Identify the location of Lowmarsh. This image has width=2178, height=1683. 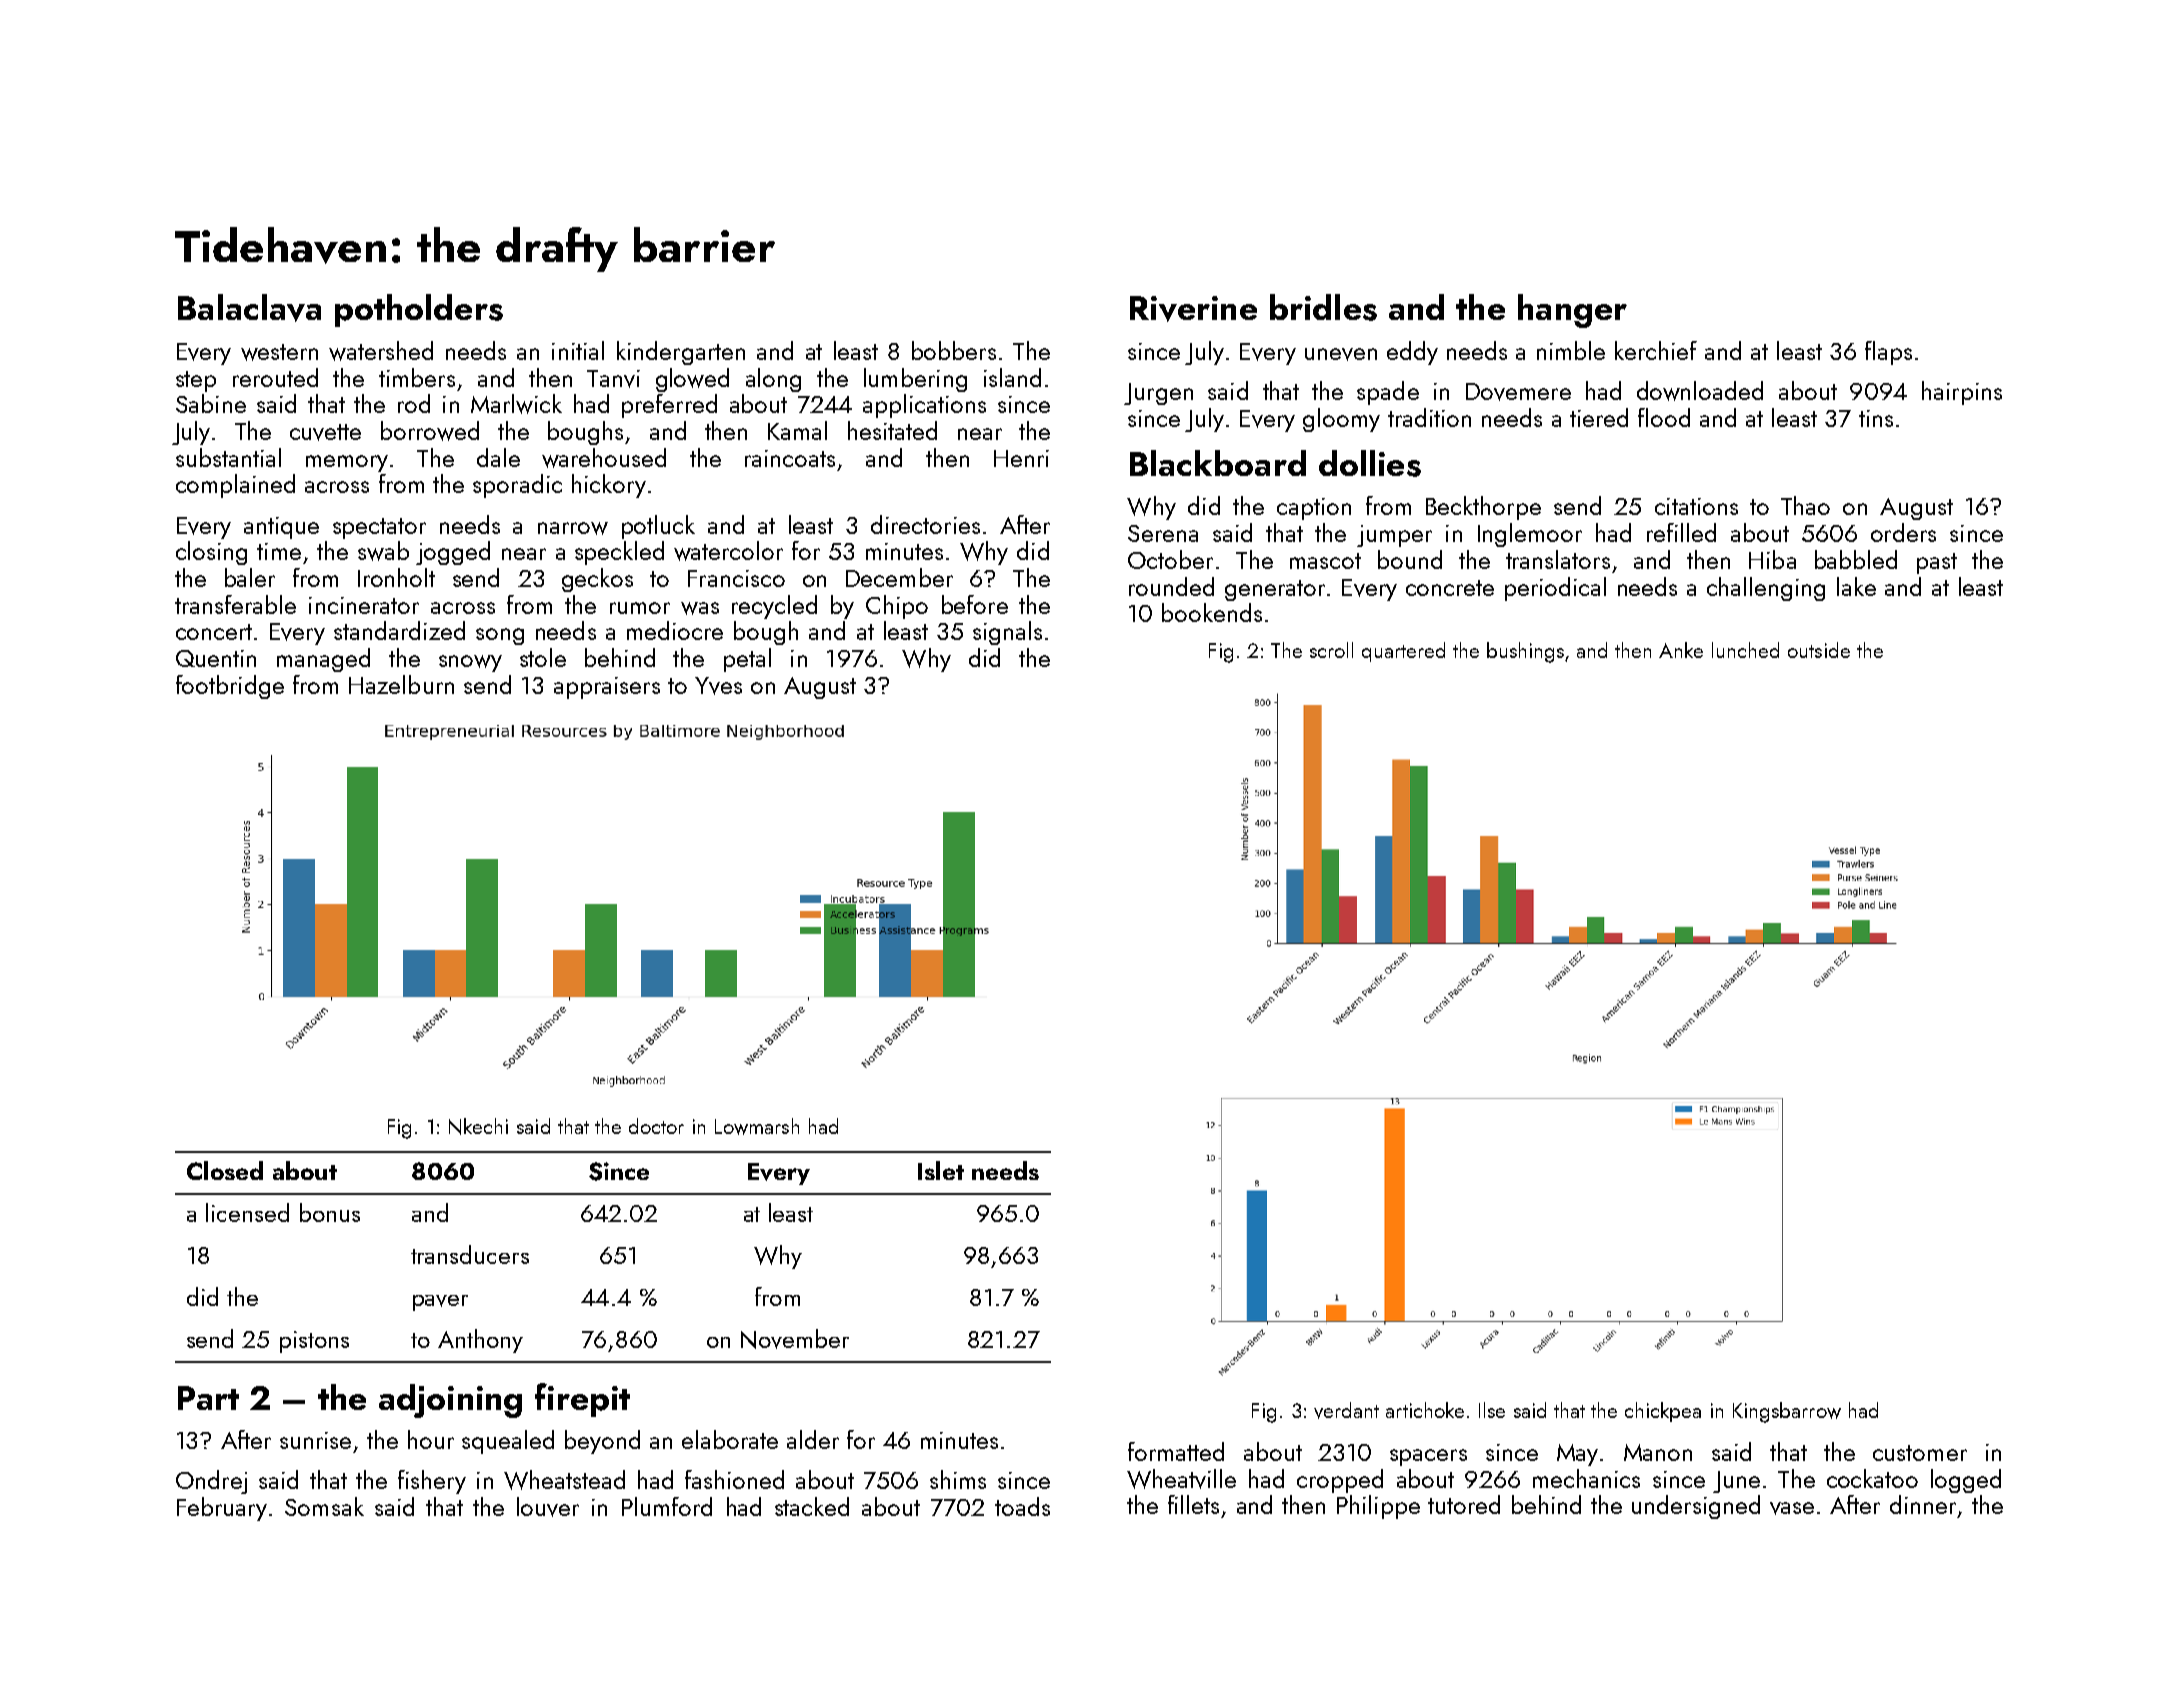
(757, 1126).
